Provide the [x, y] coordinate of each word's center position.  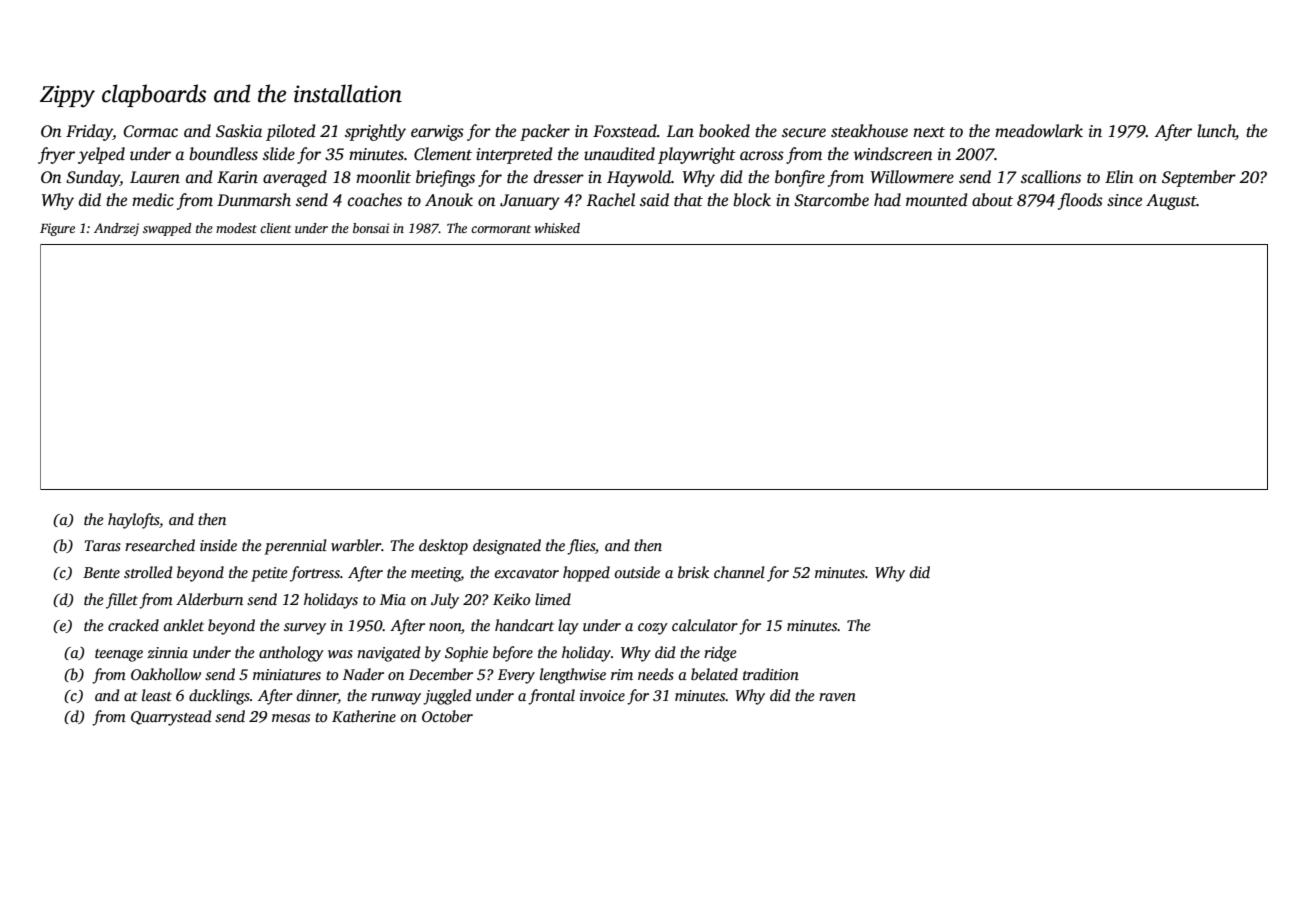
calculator [705, 625]
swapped [167, 229]
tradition [771, 674]
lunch [1216, 131]
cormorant [501, 229]
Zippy [67, 96]
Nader [363, 674]
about [992, 200]
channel [739, 572]
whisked [557, 228]
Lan [680, 131]
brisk [693, 572]
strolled [148, 572]
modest [236, 228]
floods [1080, 201]
